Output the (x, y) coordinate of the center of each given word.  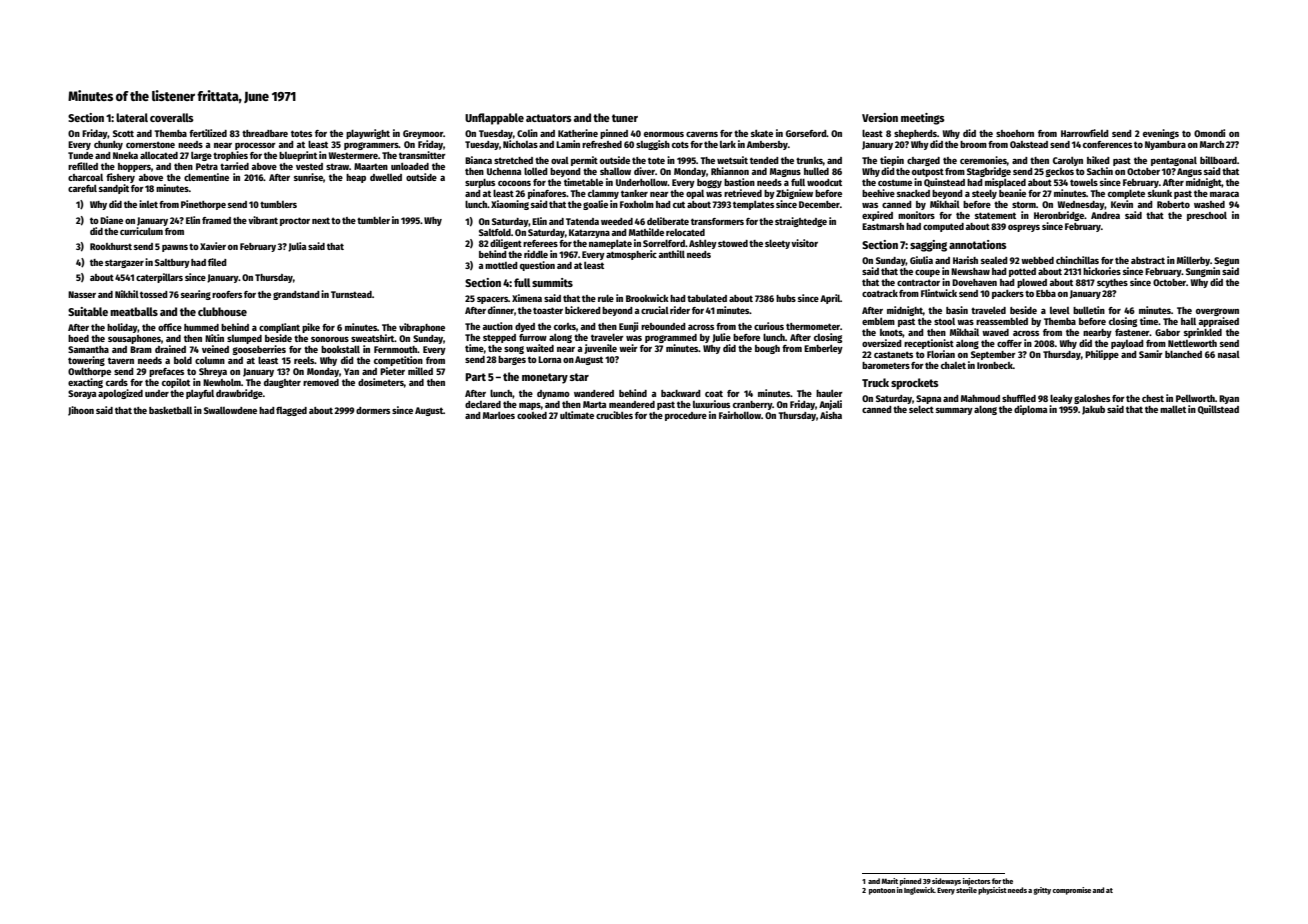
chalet (953, 365)
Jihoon (81, 411)
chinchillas (1077, 260)
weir (628, 348)
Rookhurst (111, 246)
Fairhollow (740, 415)
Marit (890, 881)
